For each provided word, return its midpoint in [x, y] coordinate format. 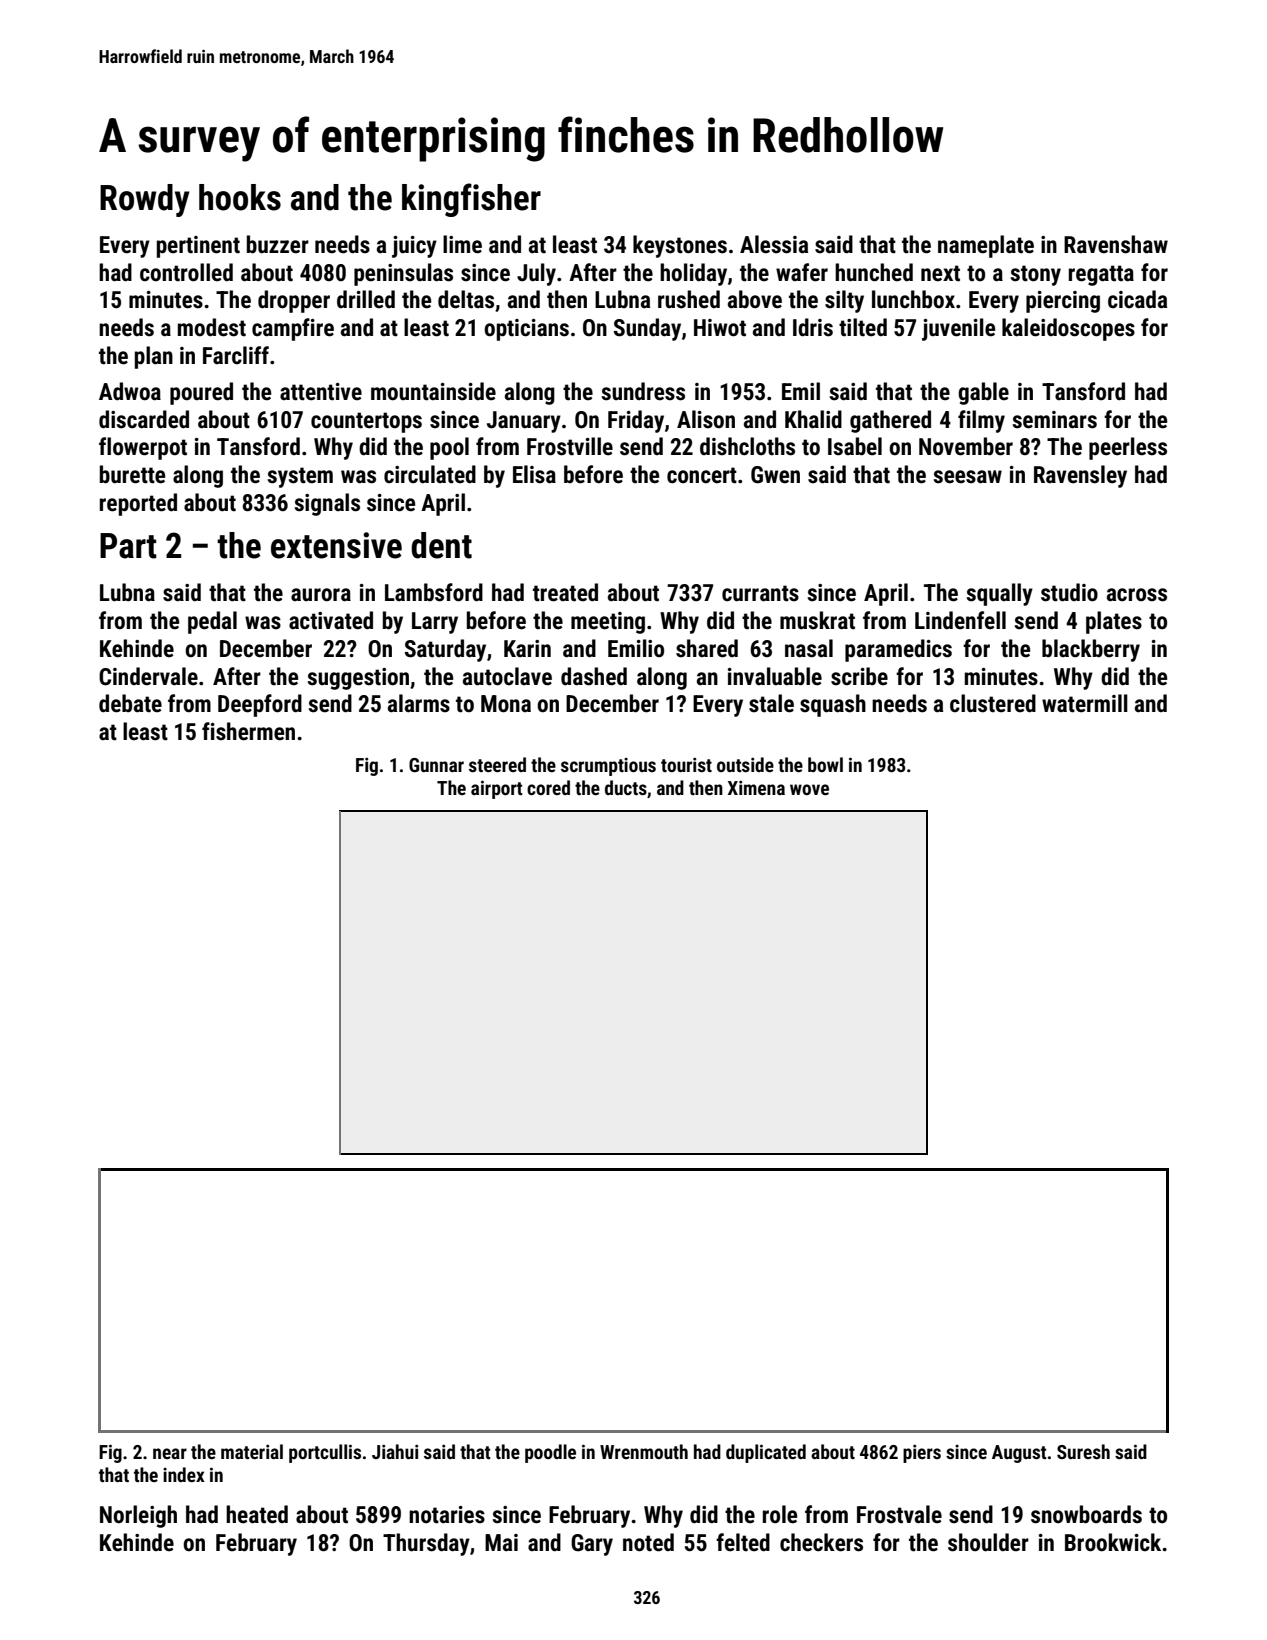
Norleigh [138, 1516]
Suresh [1083, 1451]
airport [497, 789]
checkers [821, 1542]
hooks [240, 197]
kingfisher [471, 200]
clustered [993, 703]
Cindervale [148, 676]
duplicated [766, 1453]
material [252, 1451]
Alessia [774, 244]
